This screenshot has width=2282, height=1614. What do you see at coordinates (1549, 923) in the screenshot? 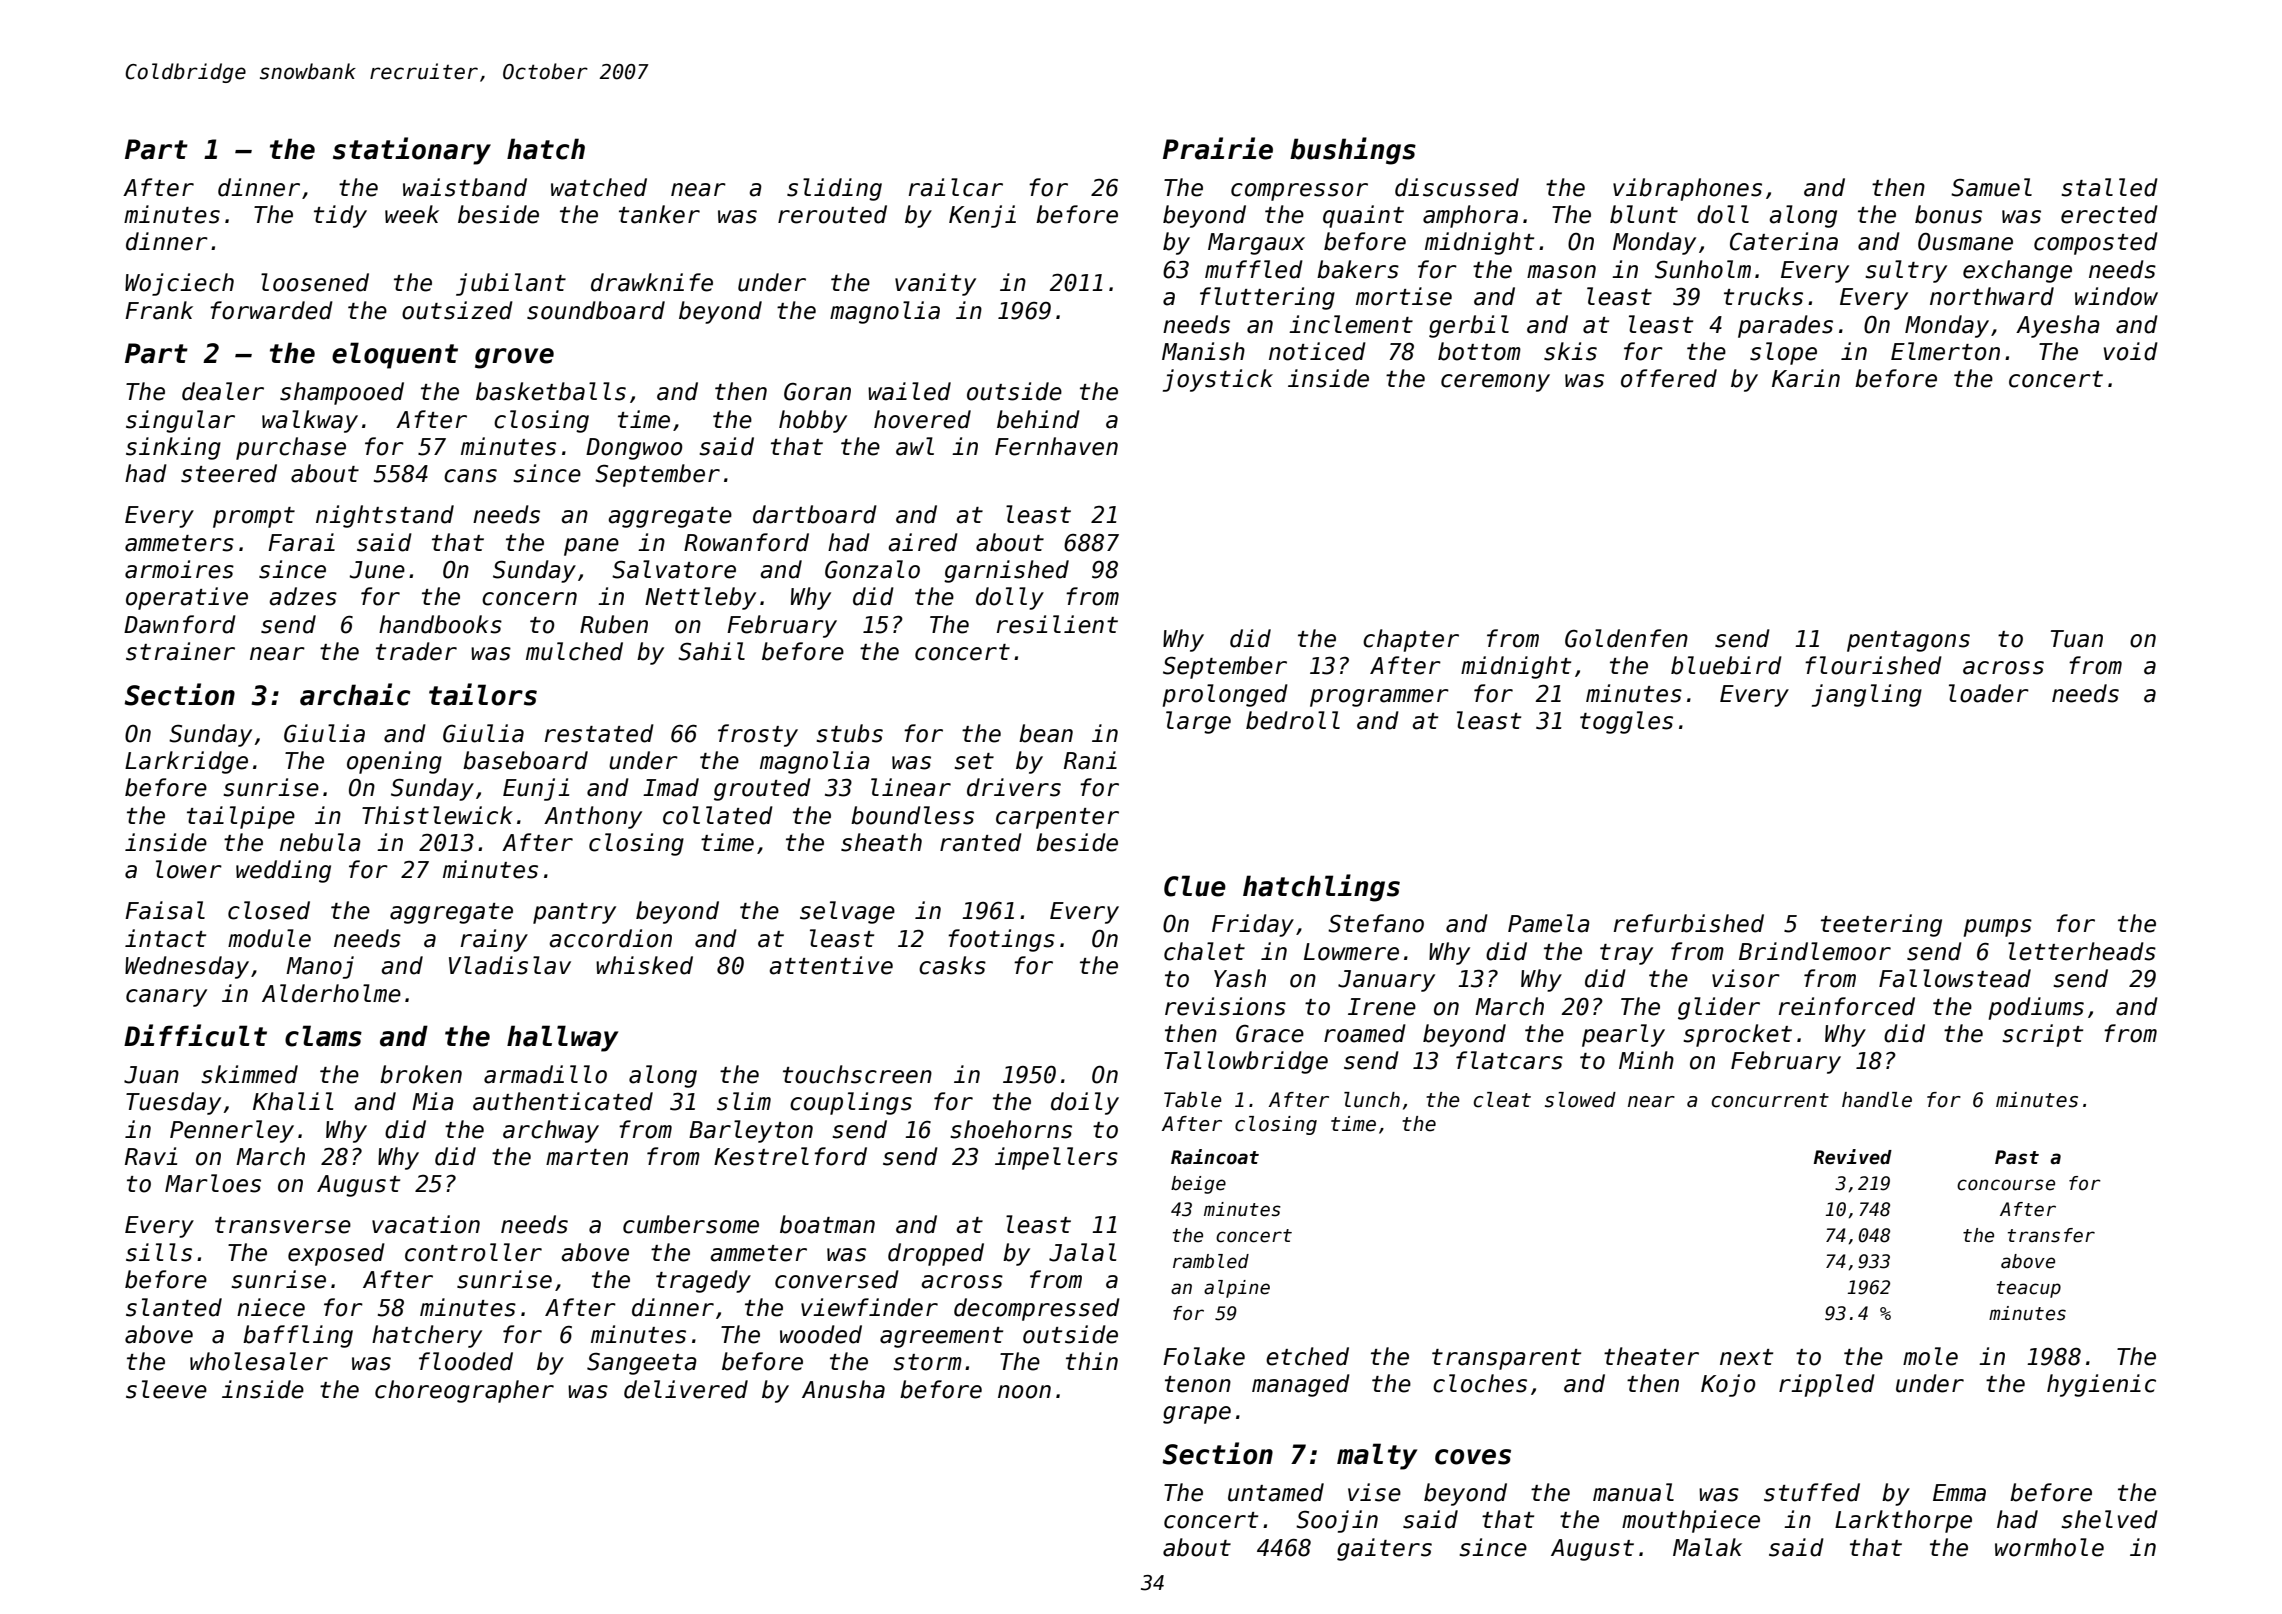
I see `Pamela` at bounding box center [1549, 923].
